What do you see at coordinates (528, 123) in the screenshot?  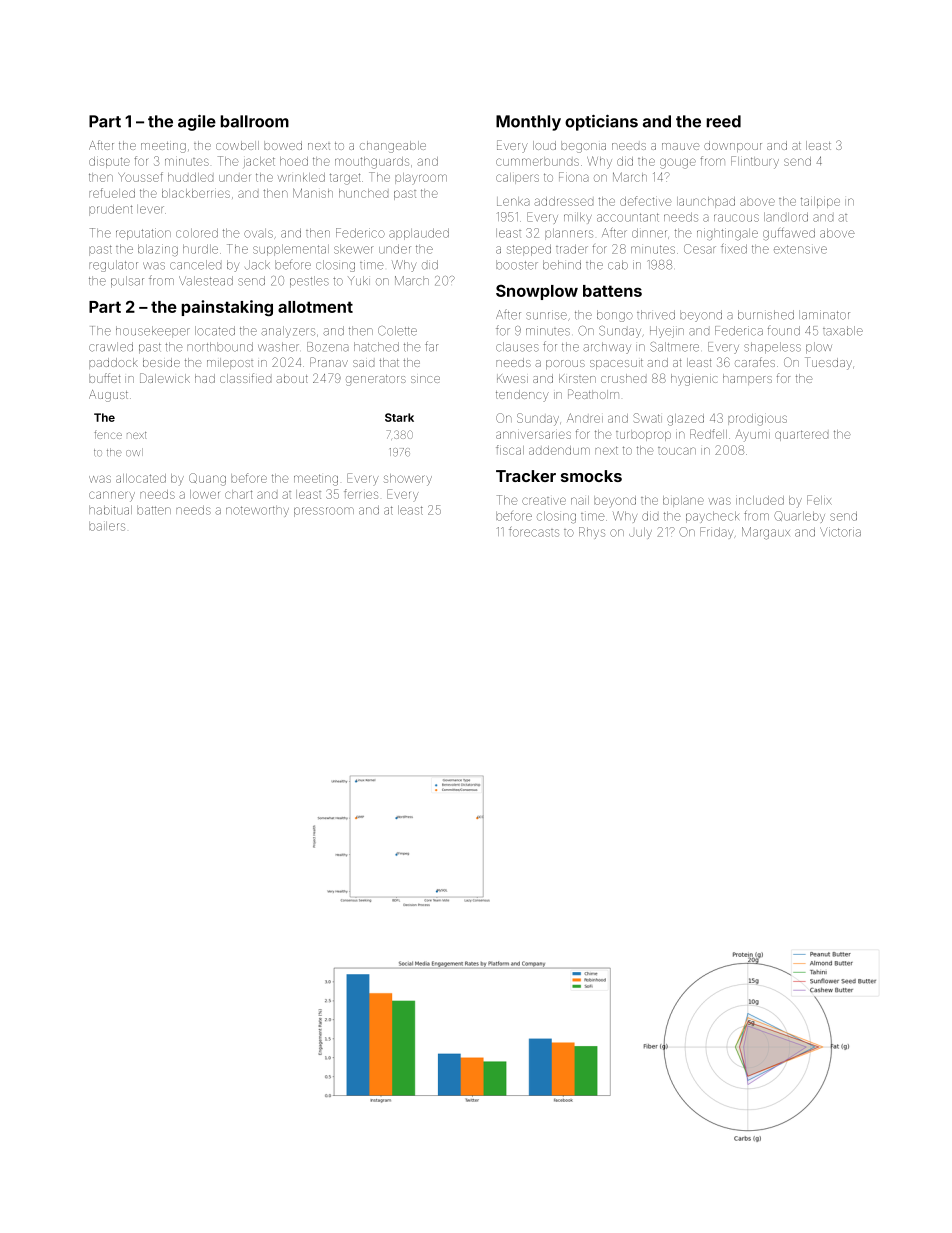 I see `Monthly` at bounding box center [528, 123].
